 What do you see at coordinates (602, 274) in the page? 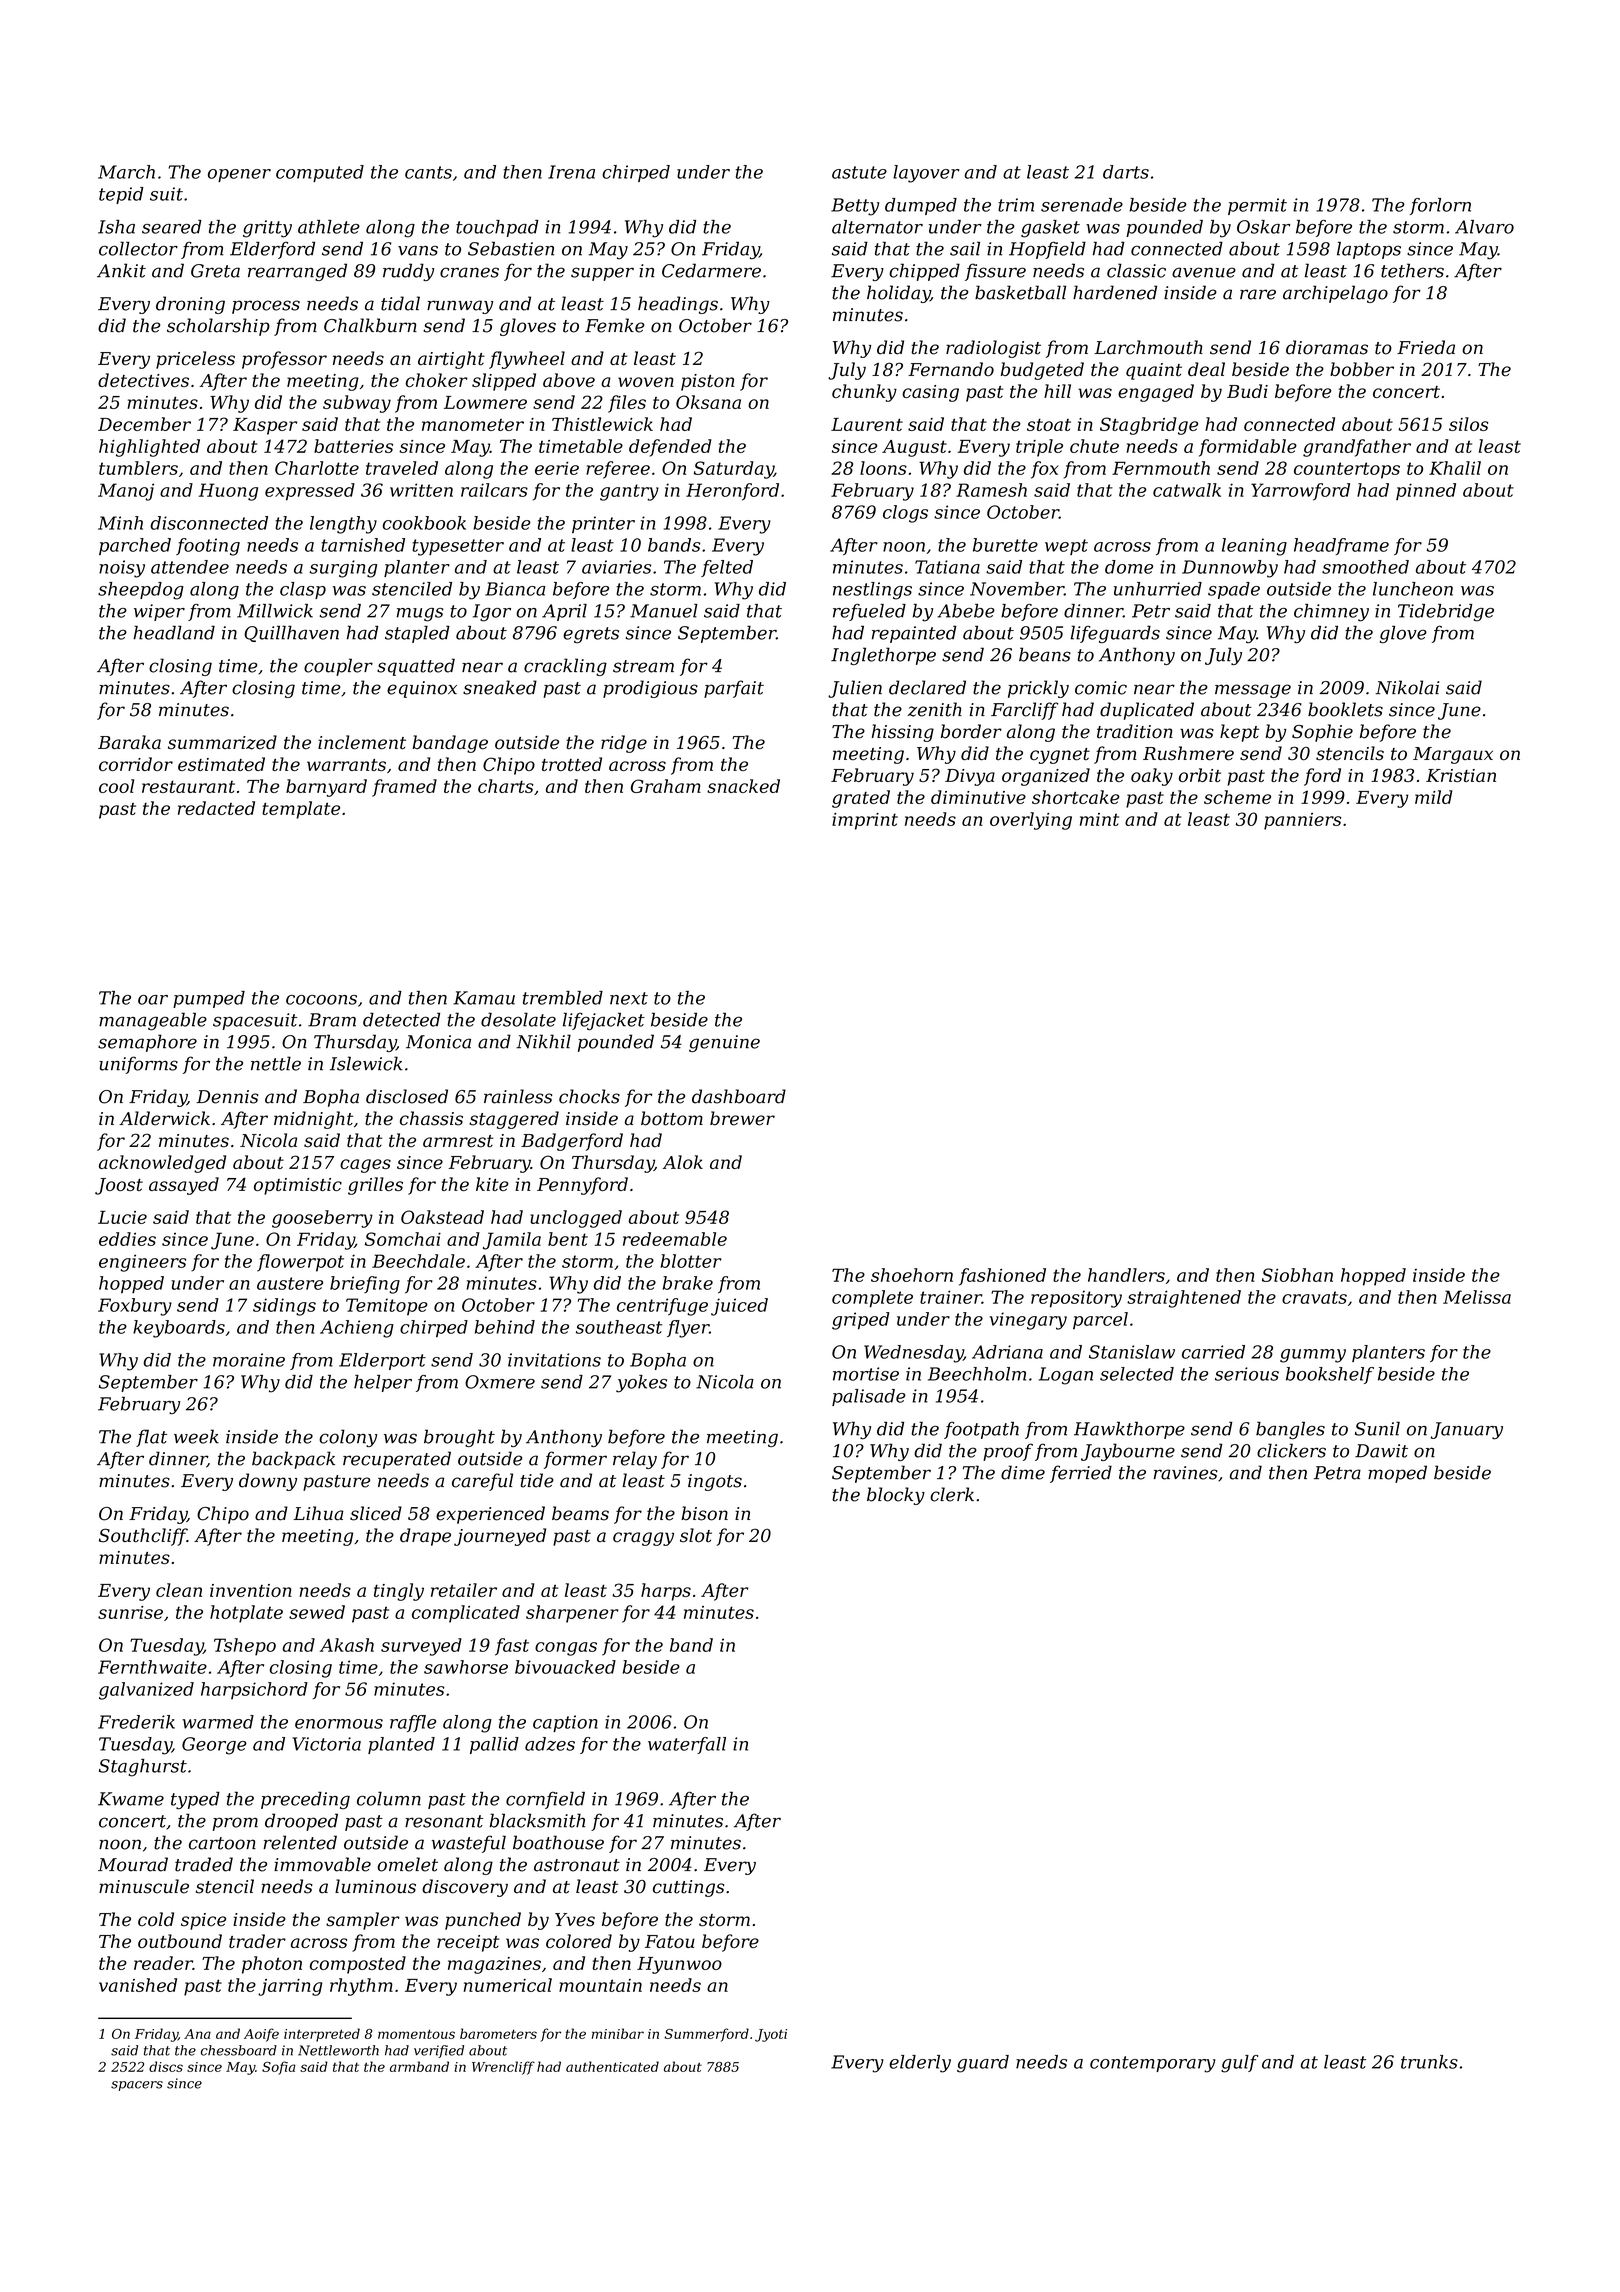
I see `supper` at bounding box center [602, 274].
